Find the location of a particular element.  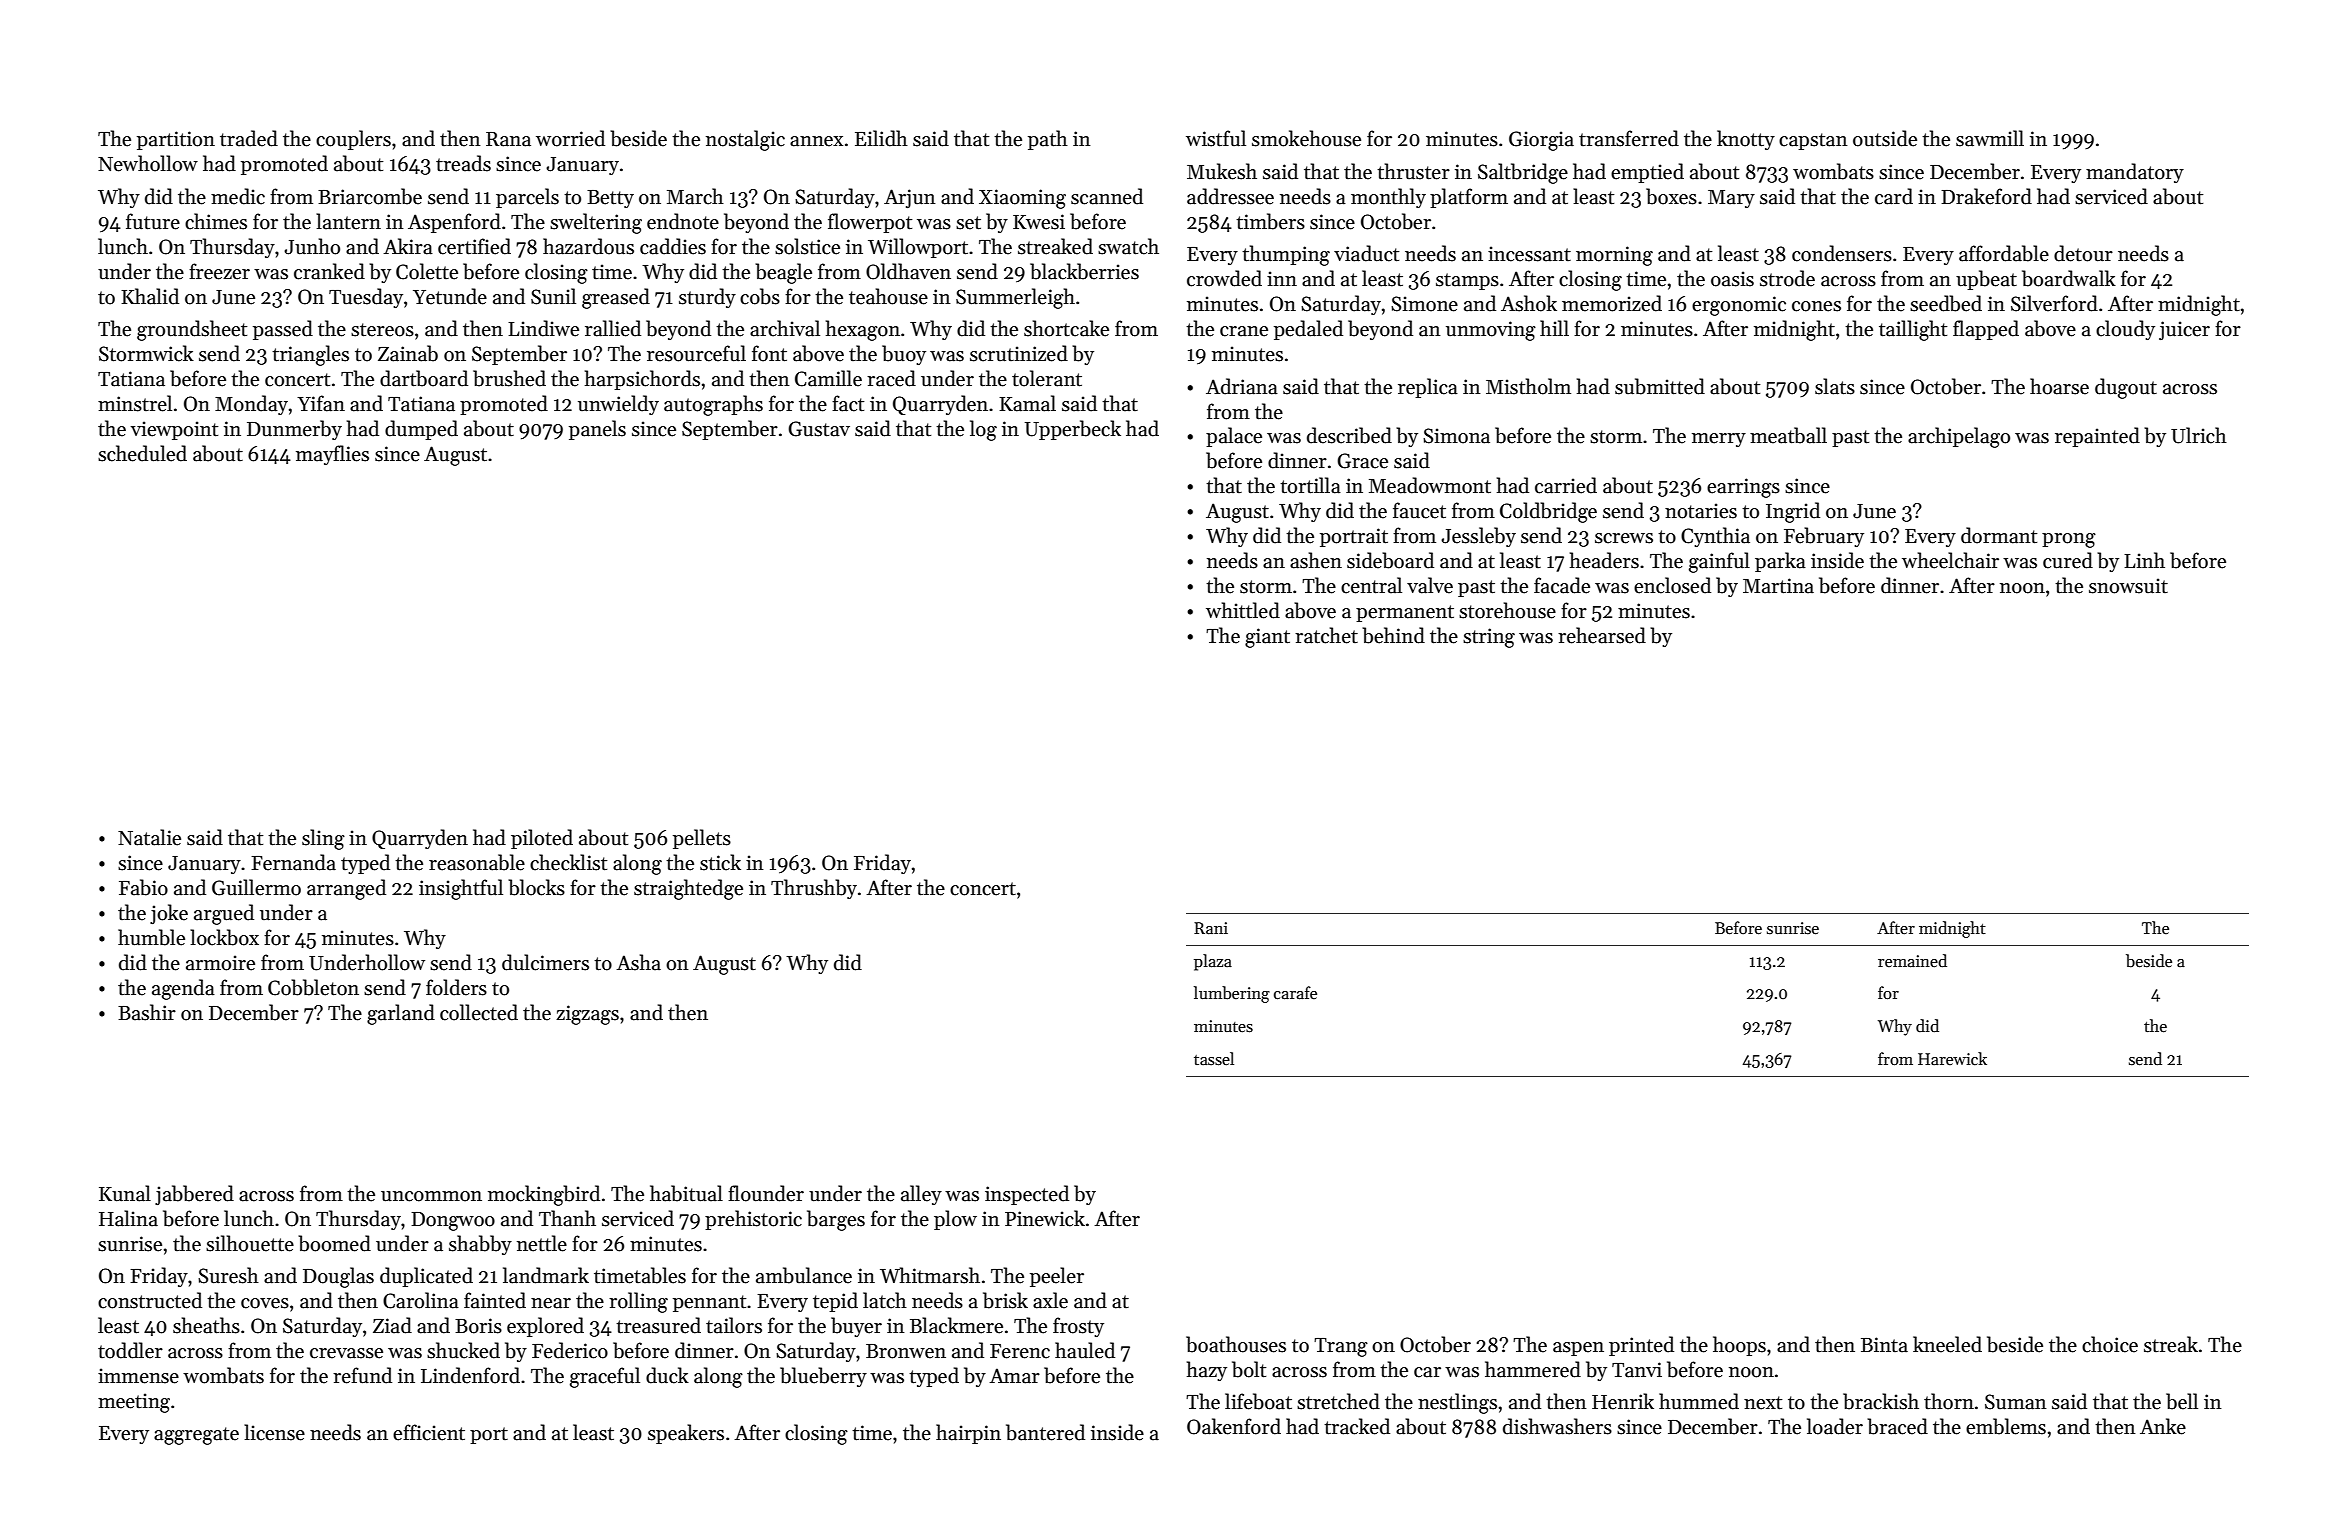

Rana is located at coordinates (508, 139).
